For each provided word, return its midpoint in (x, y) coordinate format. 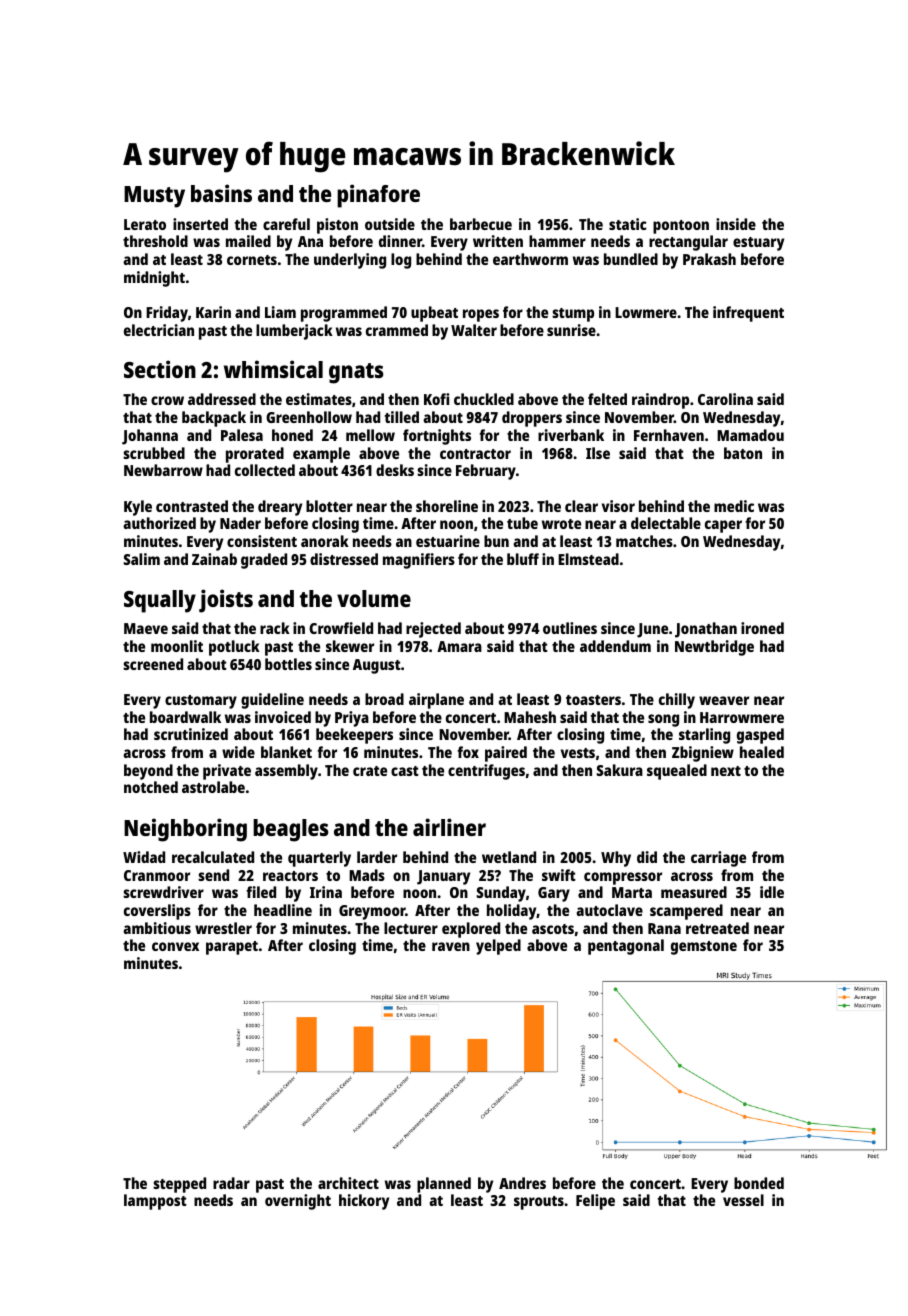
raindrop (660, 401)
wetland (509, 857)
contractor (475, 454)
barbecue (481, 224)
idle (772, 892)
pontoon (681, 227)
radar (231, 1183)
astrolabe (213, 787)
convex (175, 946)
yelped (498, 947)
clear (581, 506)
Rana (664, 928)
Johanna (150, 437)
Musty (154, 197)
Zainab (214, 559)
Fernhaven (669, 435)
